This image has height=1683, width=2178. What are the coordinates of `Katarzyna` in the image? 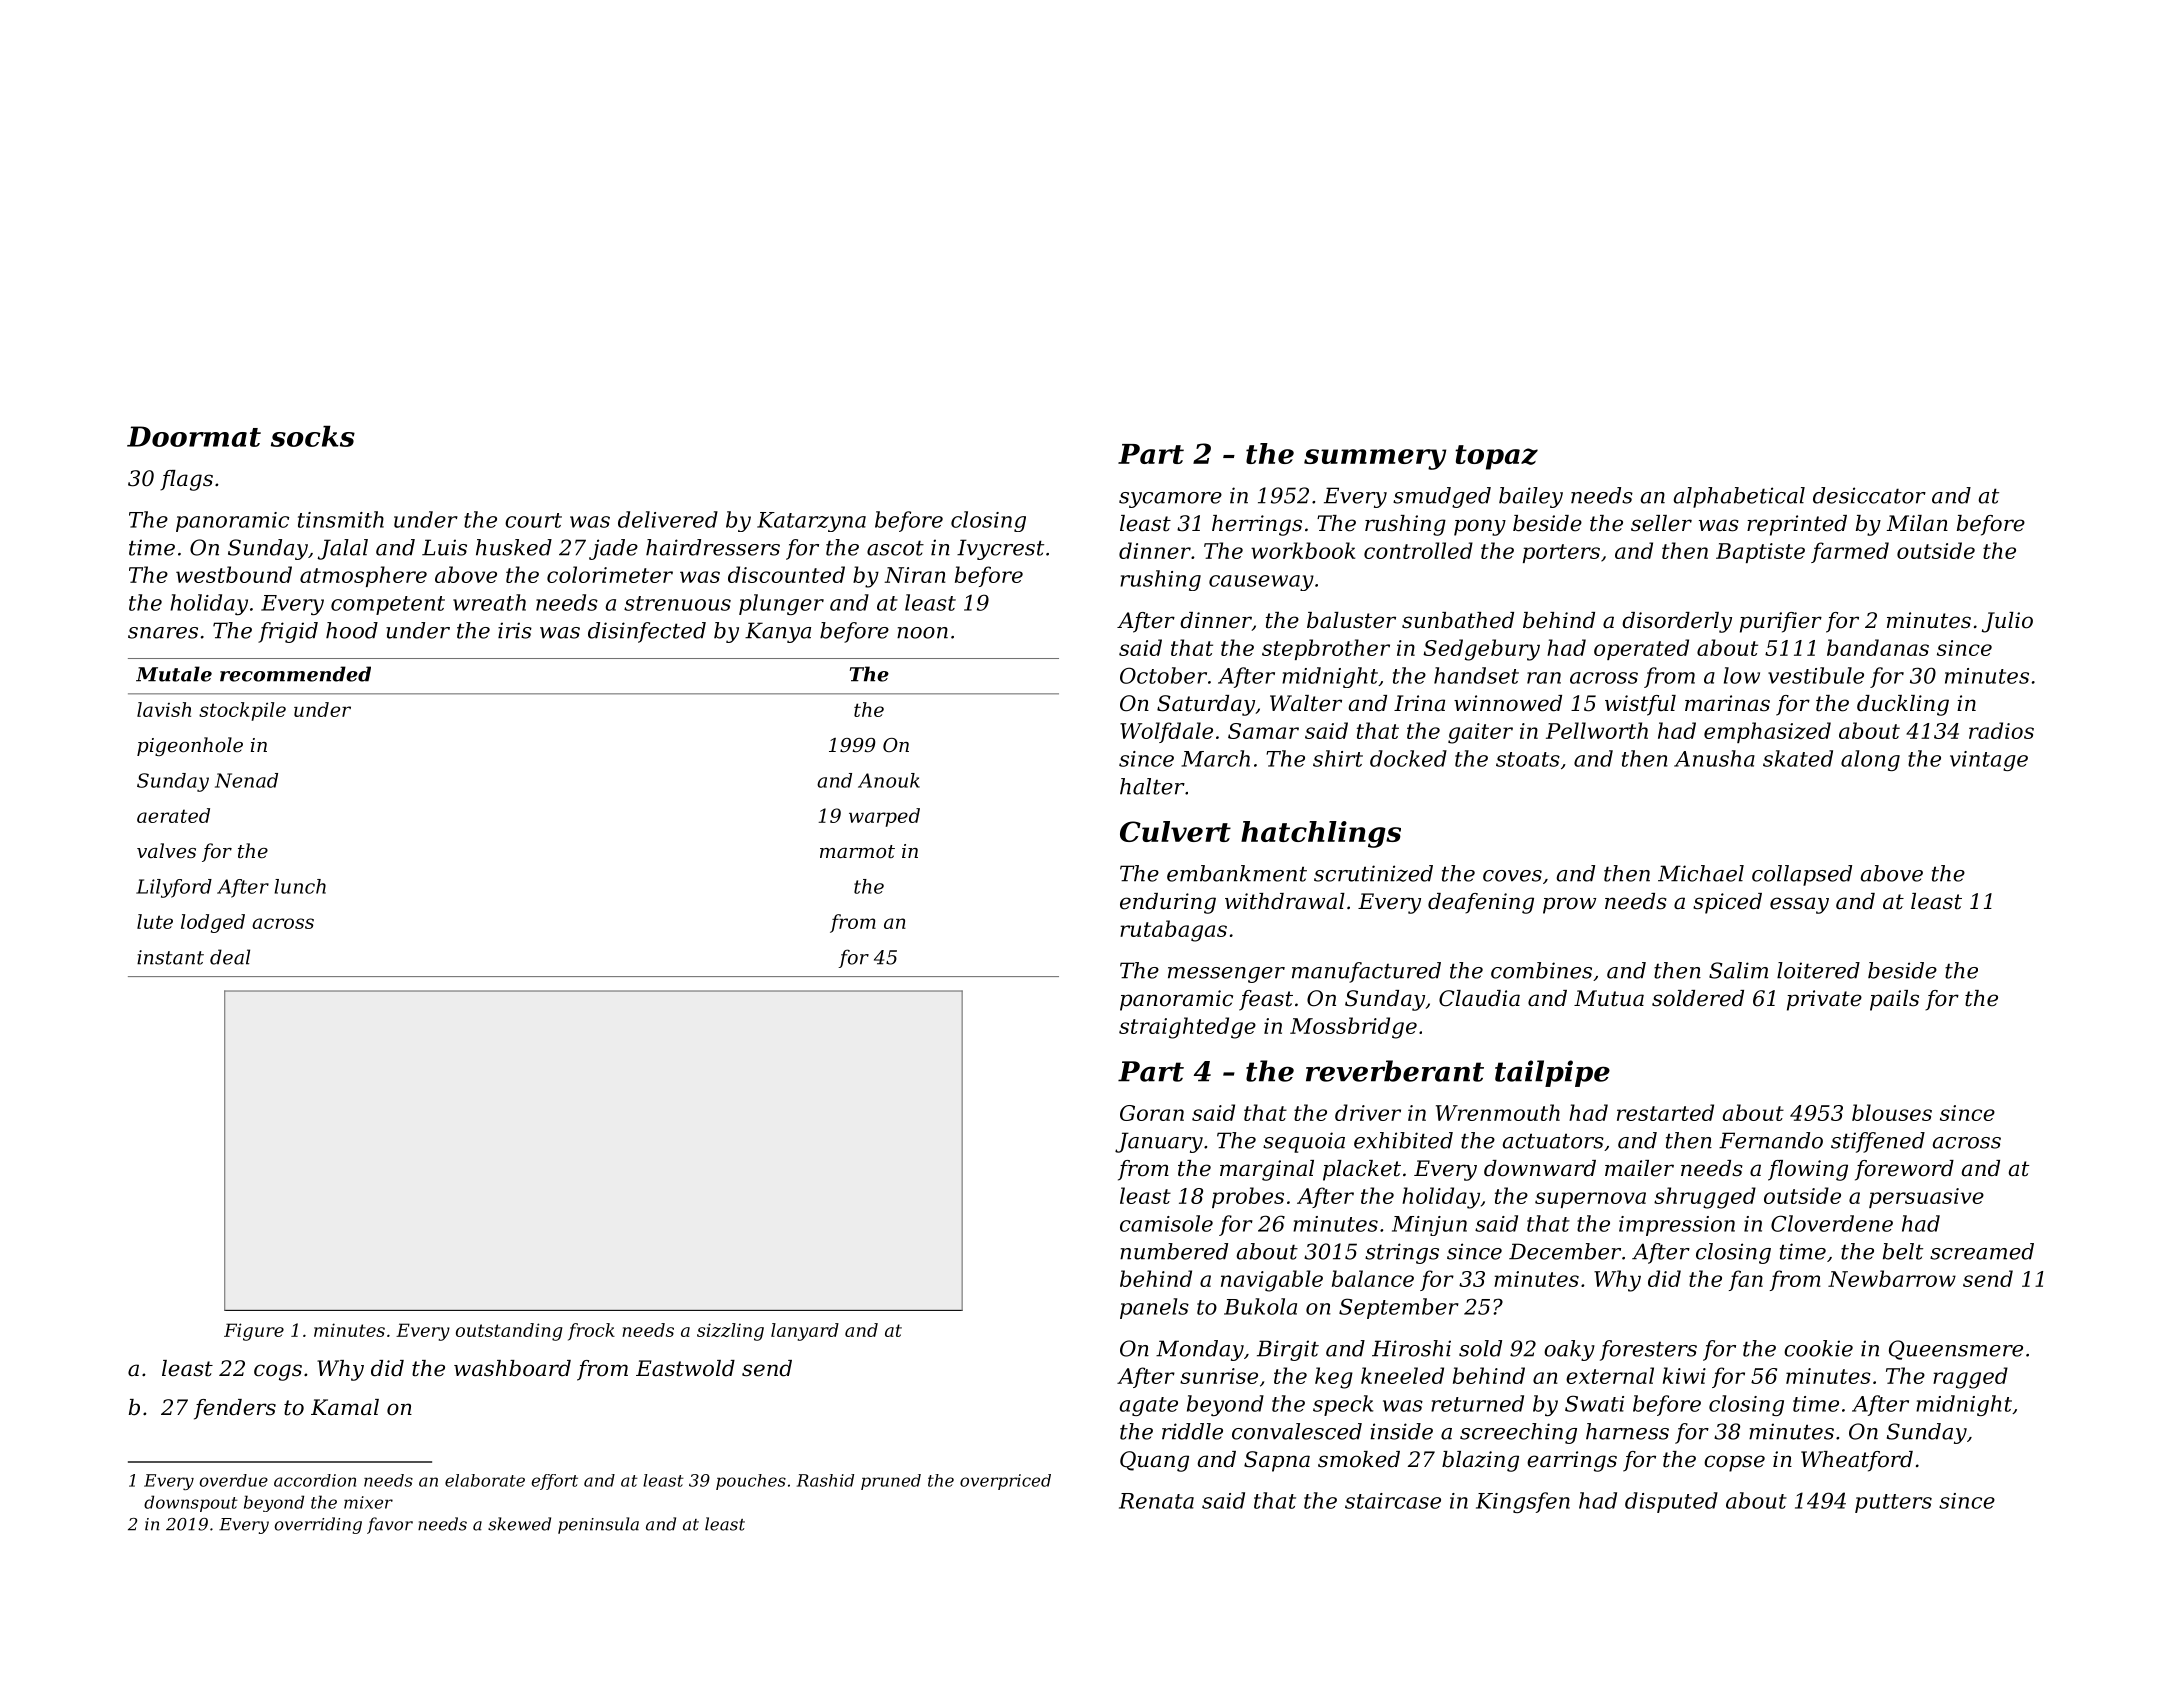 It's located at (811, 522).
